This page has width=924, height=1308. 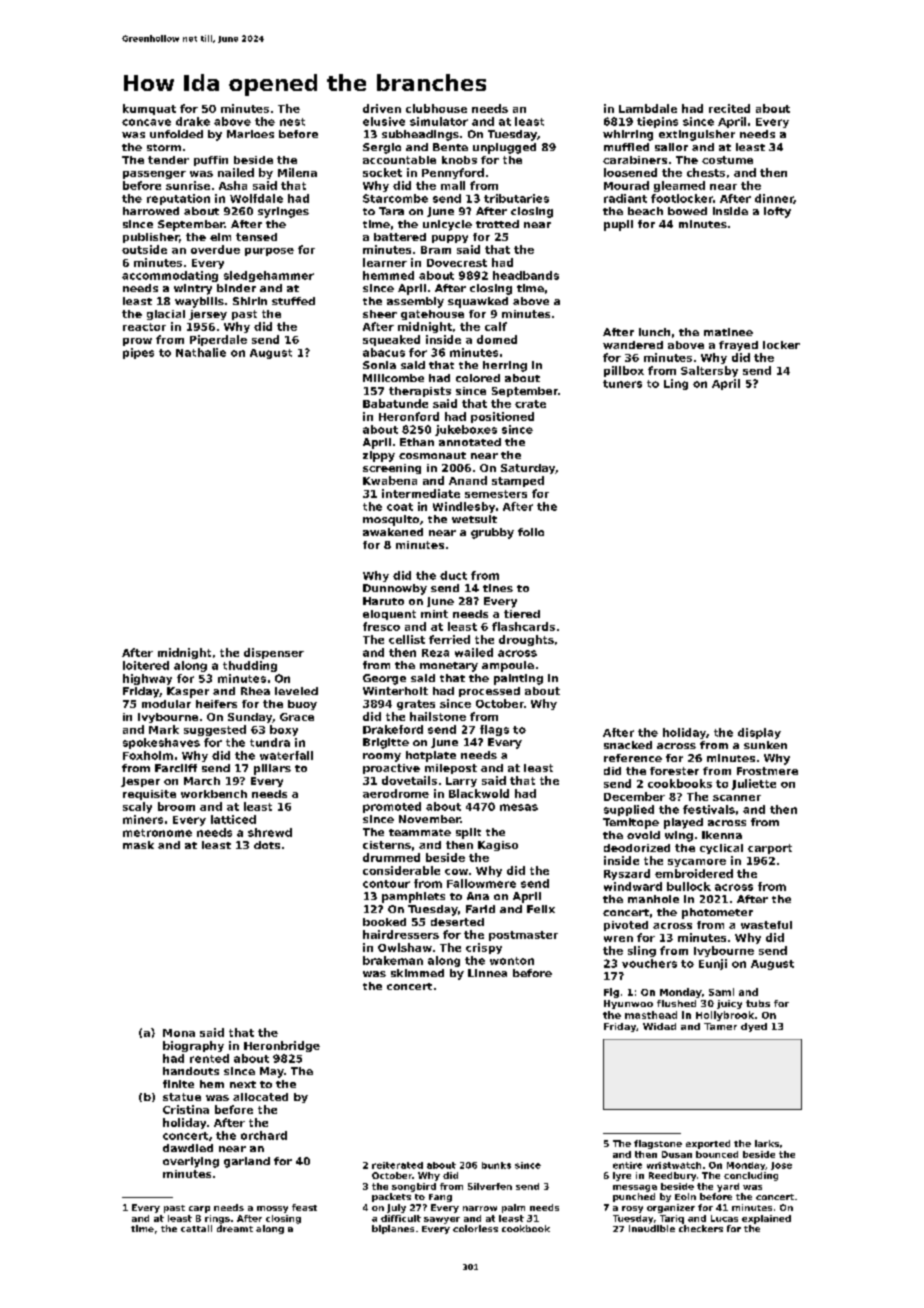 I want to click on driven, so click(x=382, y=108).
